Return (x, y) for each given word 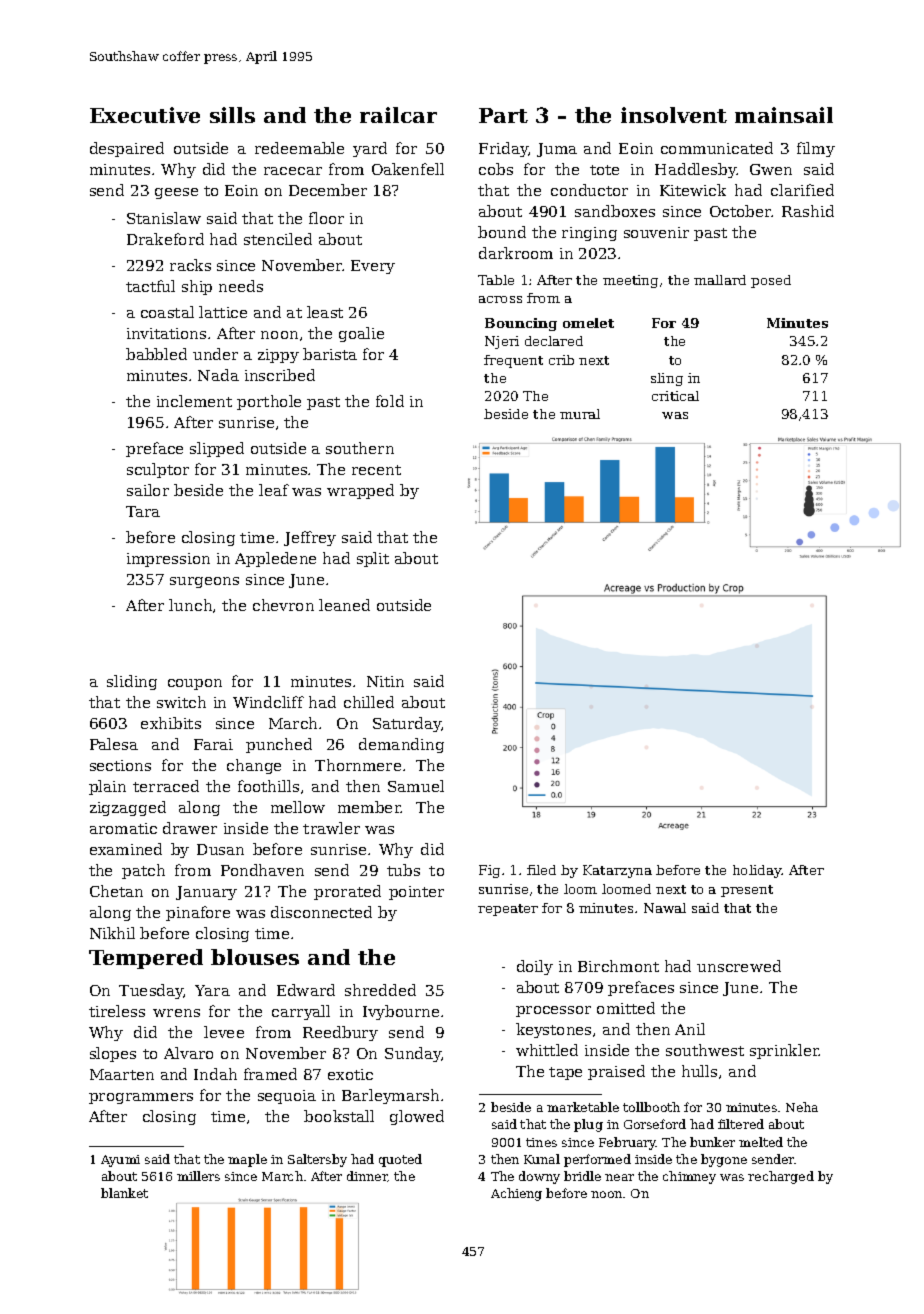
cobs (496, 169)
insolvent (674, 115)
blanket (124, 1193)
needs (241, 286)
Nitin (385, 681)
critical (675, 396)
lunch (190, 605)
